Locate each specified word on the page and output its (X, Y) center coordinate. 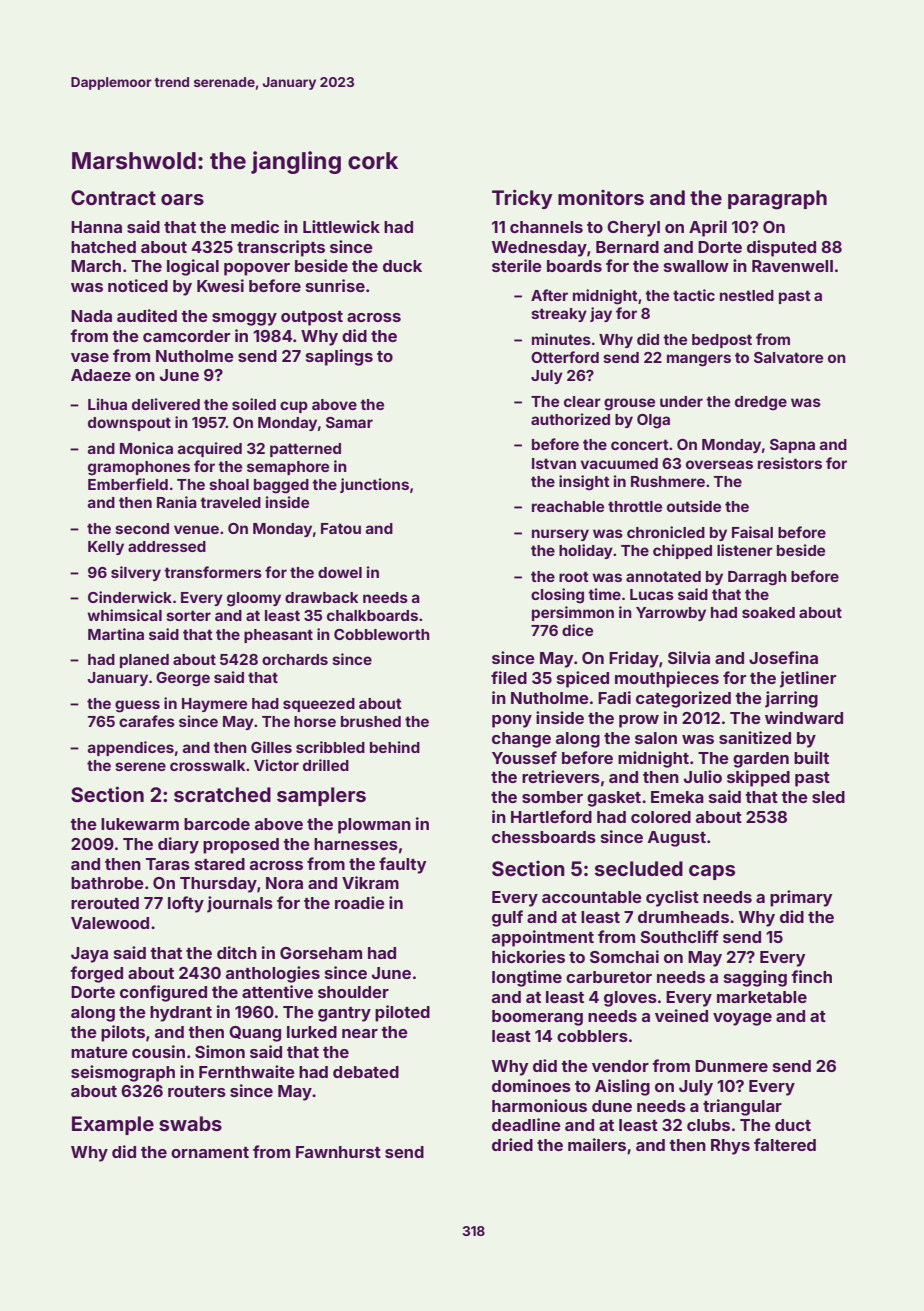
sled (828, 797)
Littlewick (341, 226)
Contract (113, 197)
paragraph (777, 200)
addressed (167, 546)
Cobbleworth (382, 634)
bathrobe (107, 883)
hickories (528, 956)
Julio (703, 776)
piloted (402, 1013)
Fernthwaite (247, 1071)
